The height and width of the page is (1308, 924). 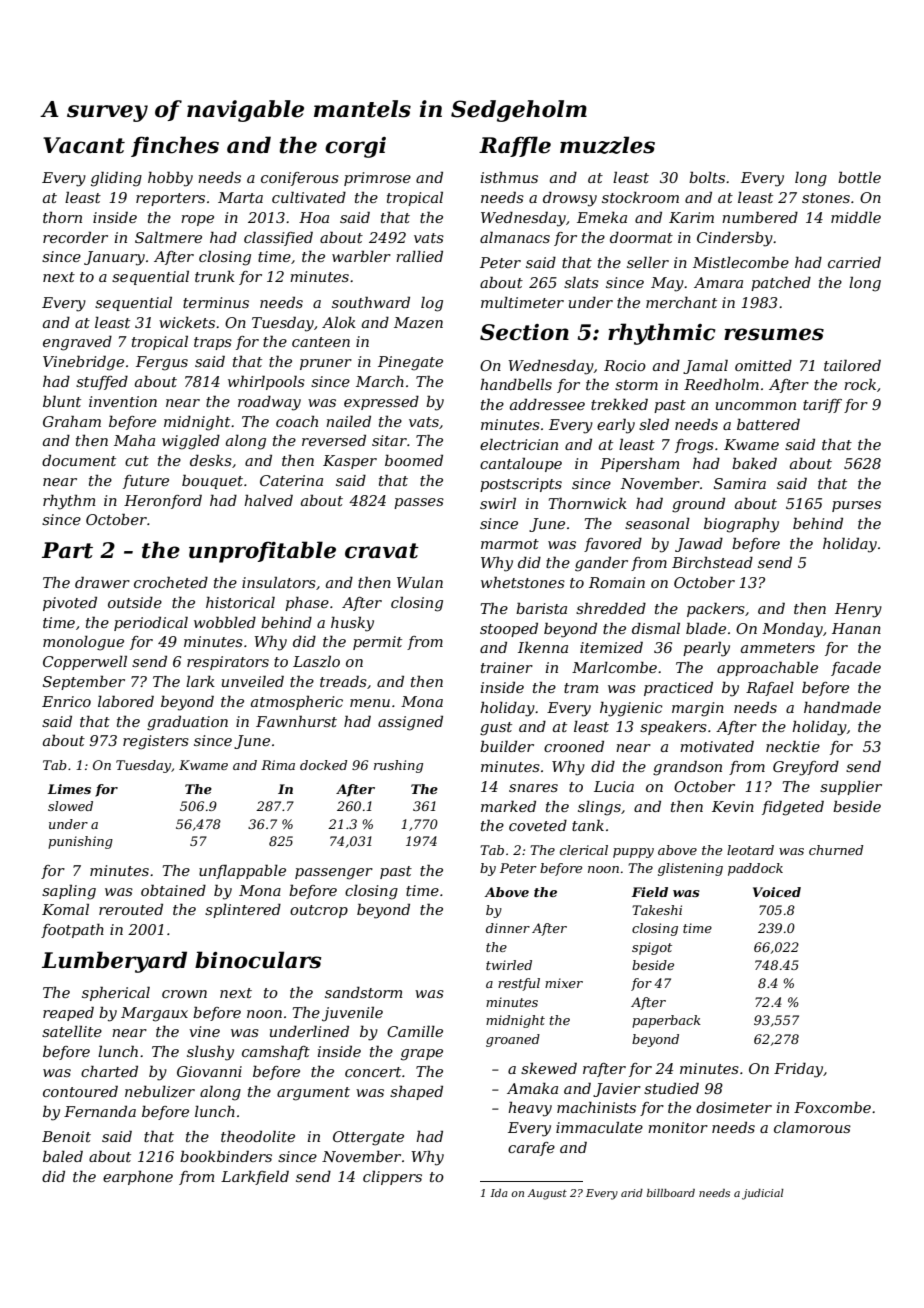 What do you see at coordinates (515, 146) in the page?
I see `Raffle` at bounding box center [515, 146].
